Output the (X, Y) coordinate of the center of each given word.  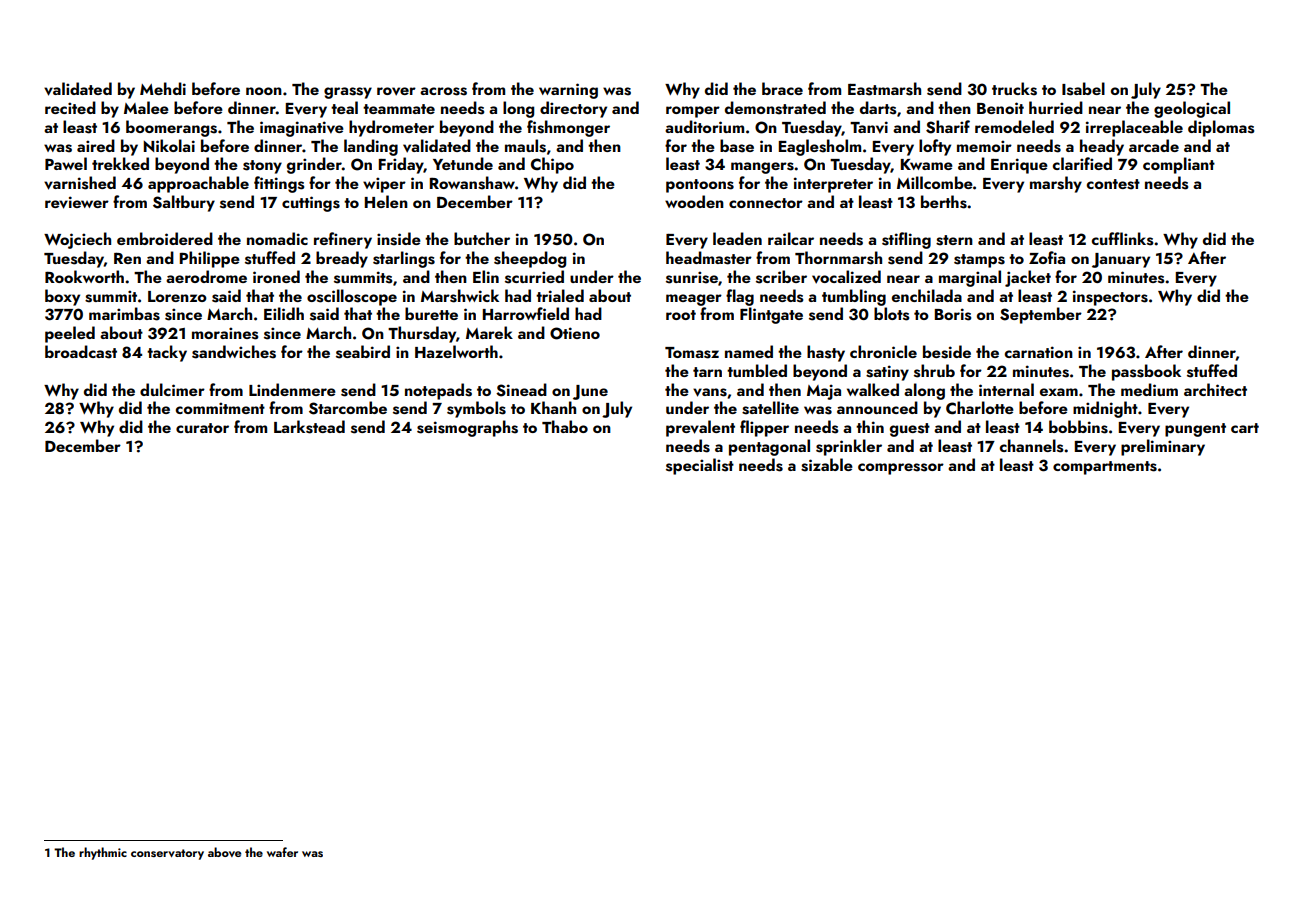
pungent (1195, 430)
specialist (700, 466)
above (224, 852)
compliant (1179, 165)
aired (96, 145)
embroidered (165, 238)
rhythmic (103, 853)
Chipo (552, 165)
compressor (901, 469)
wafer (282, 852)
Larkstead (309, 427)
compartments (1105, 468)
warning (568, 91)
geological (1192, 109)
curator (202, 428)
